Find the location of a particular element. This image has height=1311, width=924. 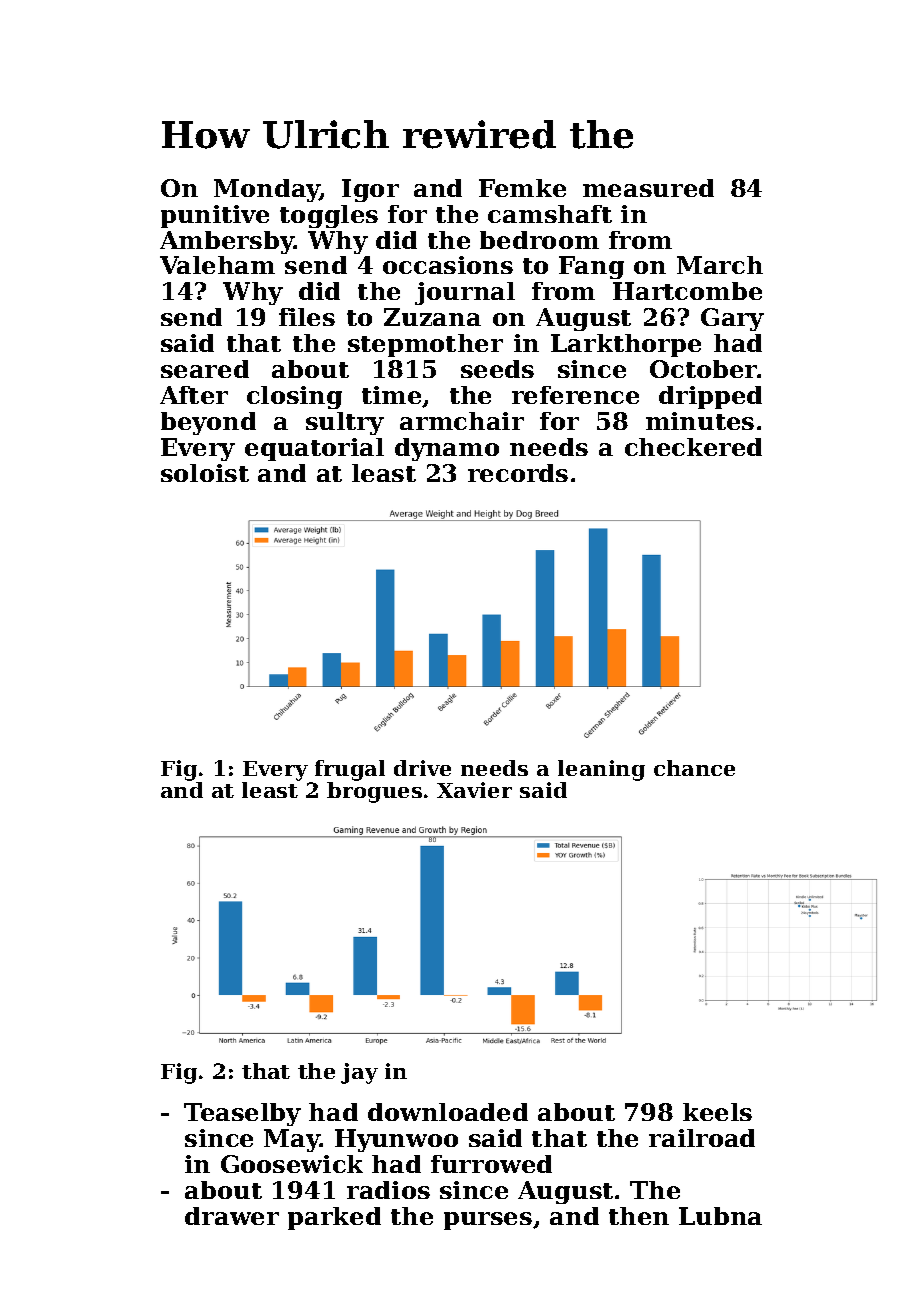

downloaded is located at coordinates (448, 1112).
